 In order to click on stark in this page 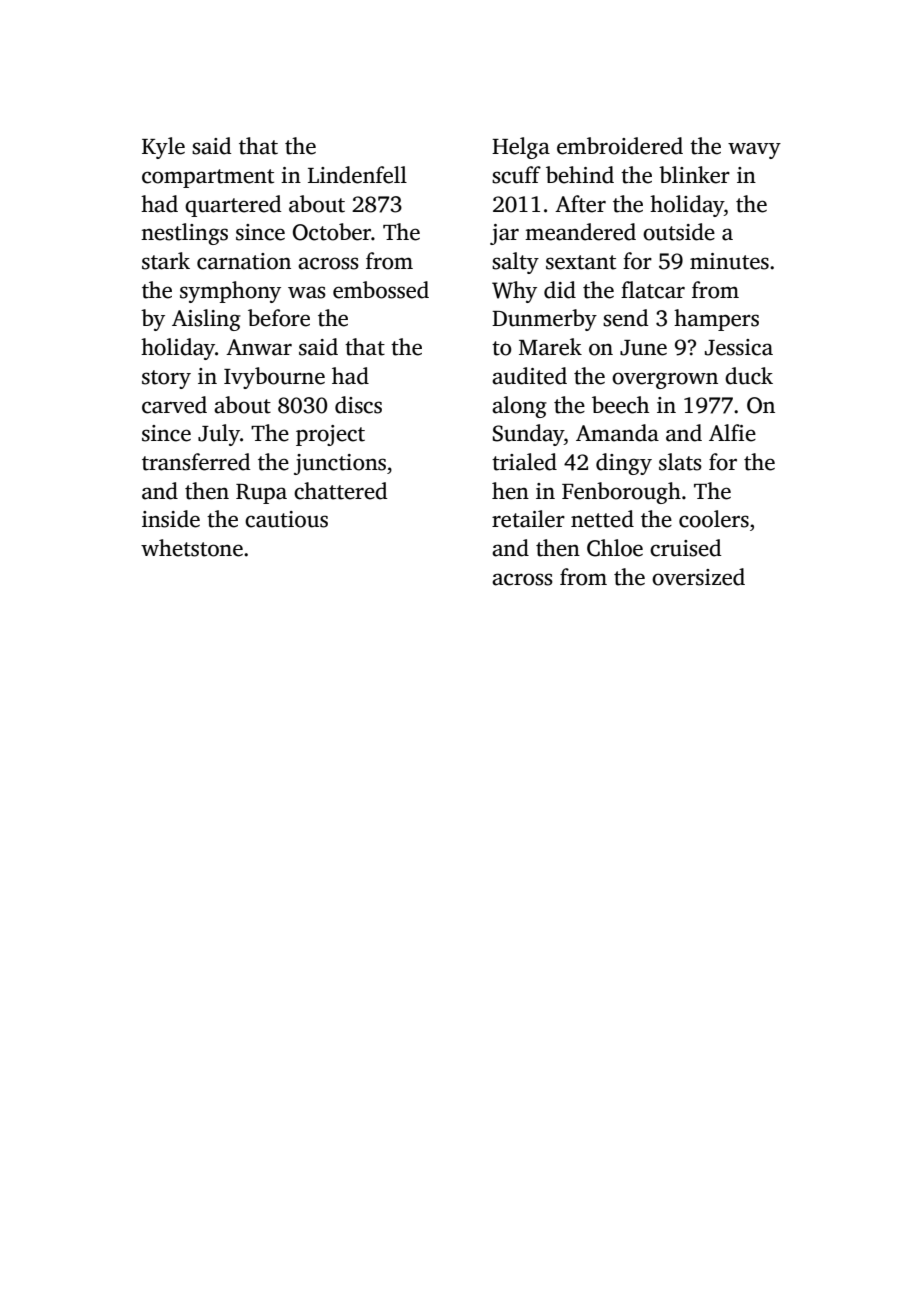, I will do `click(166, 261)`.
